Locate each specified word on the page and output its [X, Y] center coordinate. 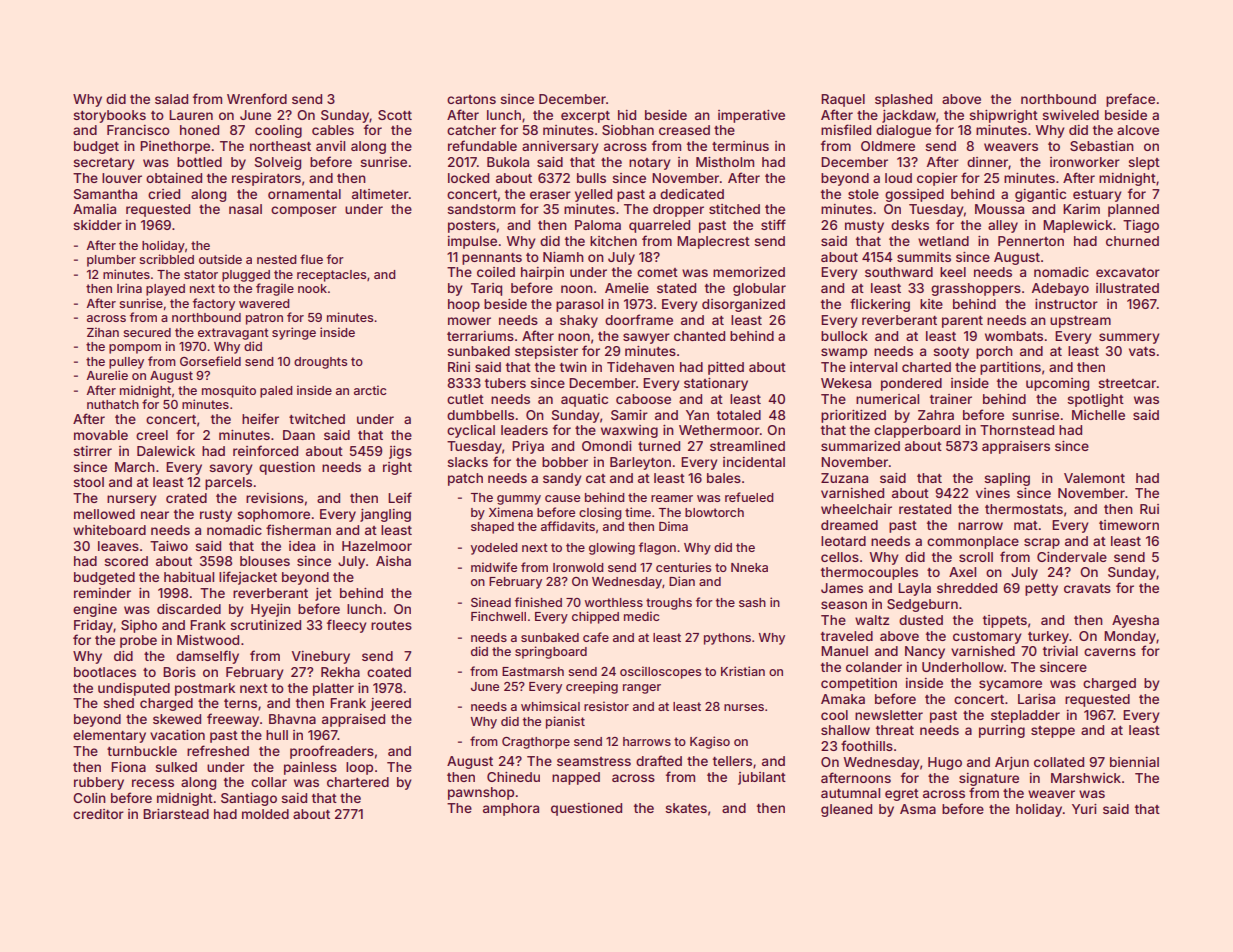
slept [1144, 163]
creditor [98, 814]
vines [993, 493]
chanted [699, 336]
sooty [951, 353]
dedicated [692, 194]
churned [1132, 241]
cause [562, 498]
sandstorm [481, 209]
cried [164, 194]
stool [88, 482]
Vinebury [321, 657]
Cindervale [1072, 557]
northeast [280, 146]
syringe [294, 333]
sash [752, 602]
